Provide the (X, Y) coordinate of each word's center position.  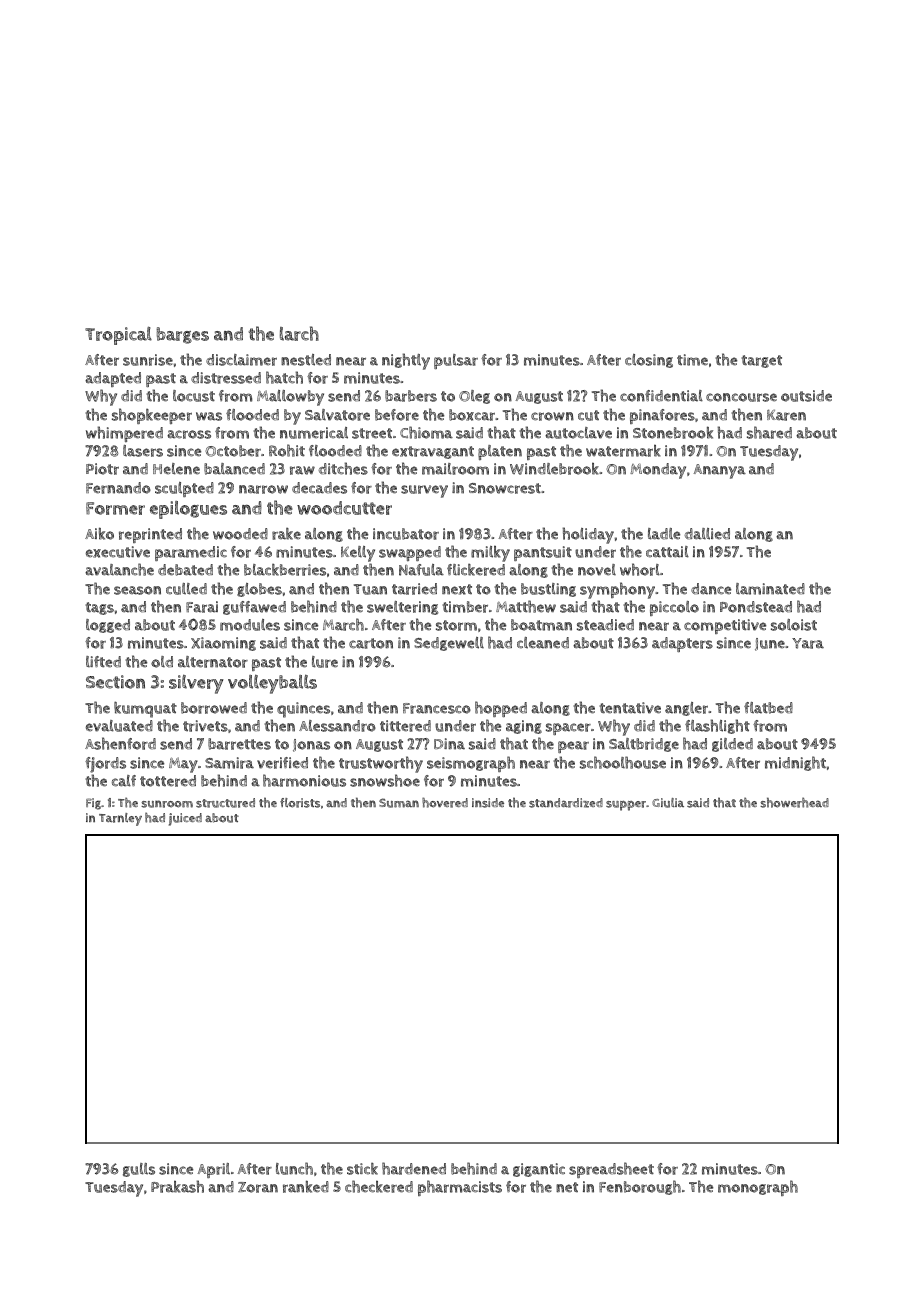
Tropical (118, 336)
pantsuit (543, 553)
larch (299, 333)
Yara (808, 643)
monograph (758, 1188)
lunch (294, 1168)
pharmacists (460, 1188)
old (162, 662)
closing (649, 361)
